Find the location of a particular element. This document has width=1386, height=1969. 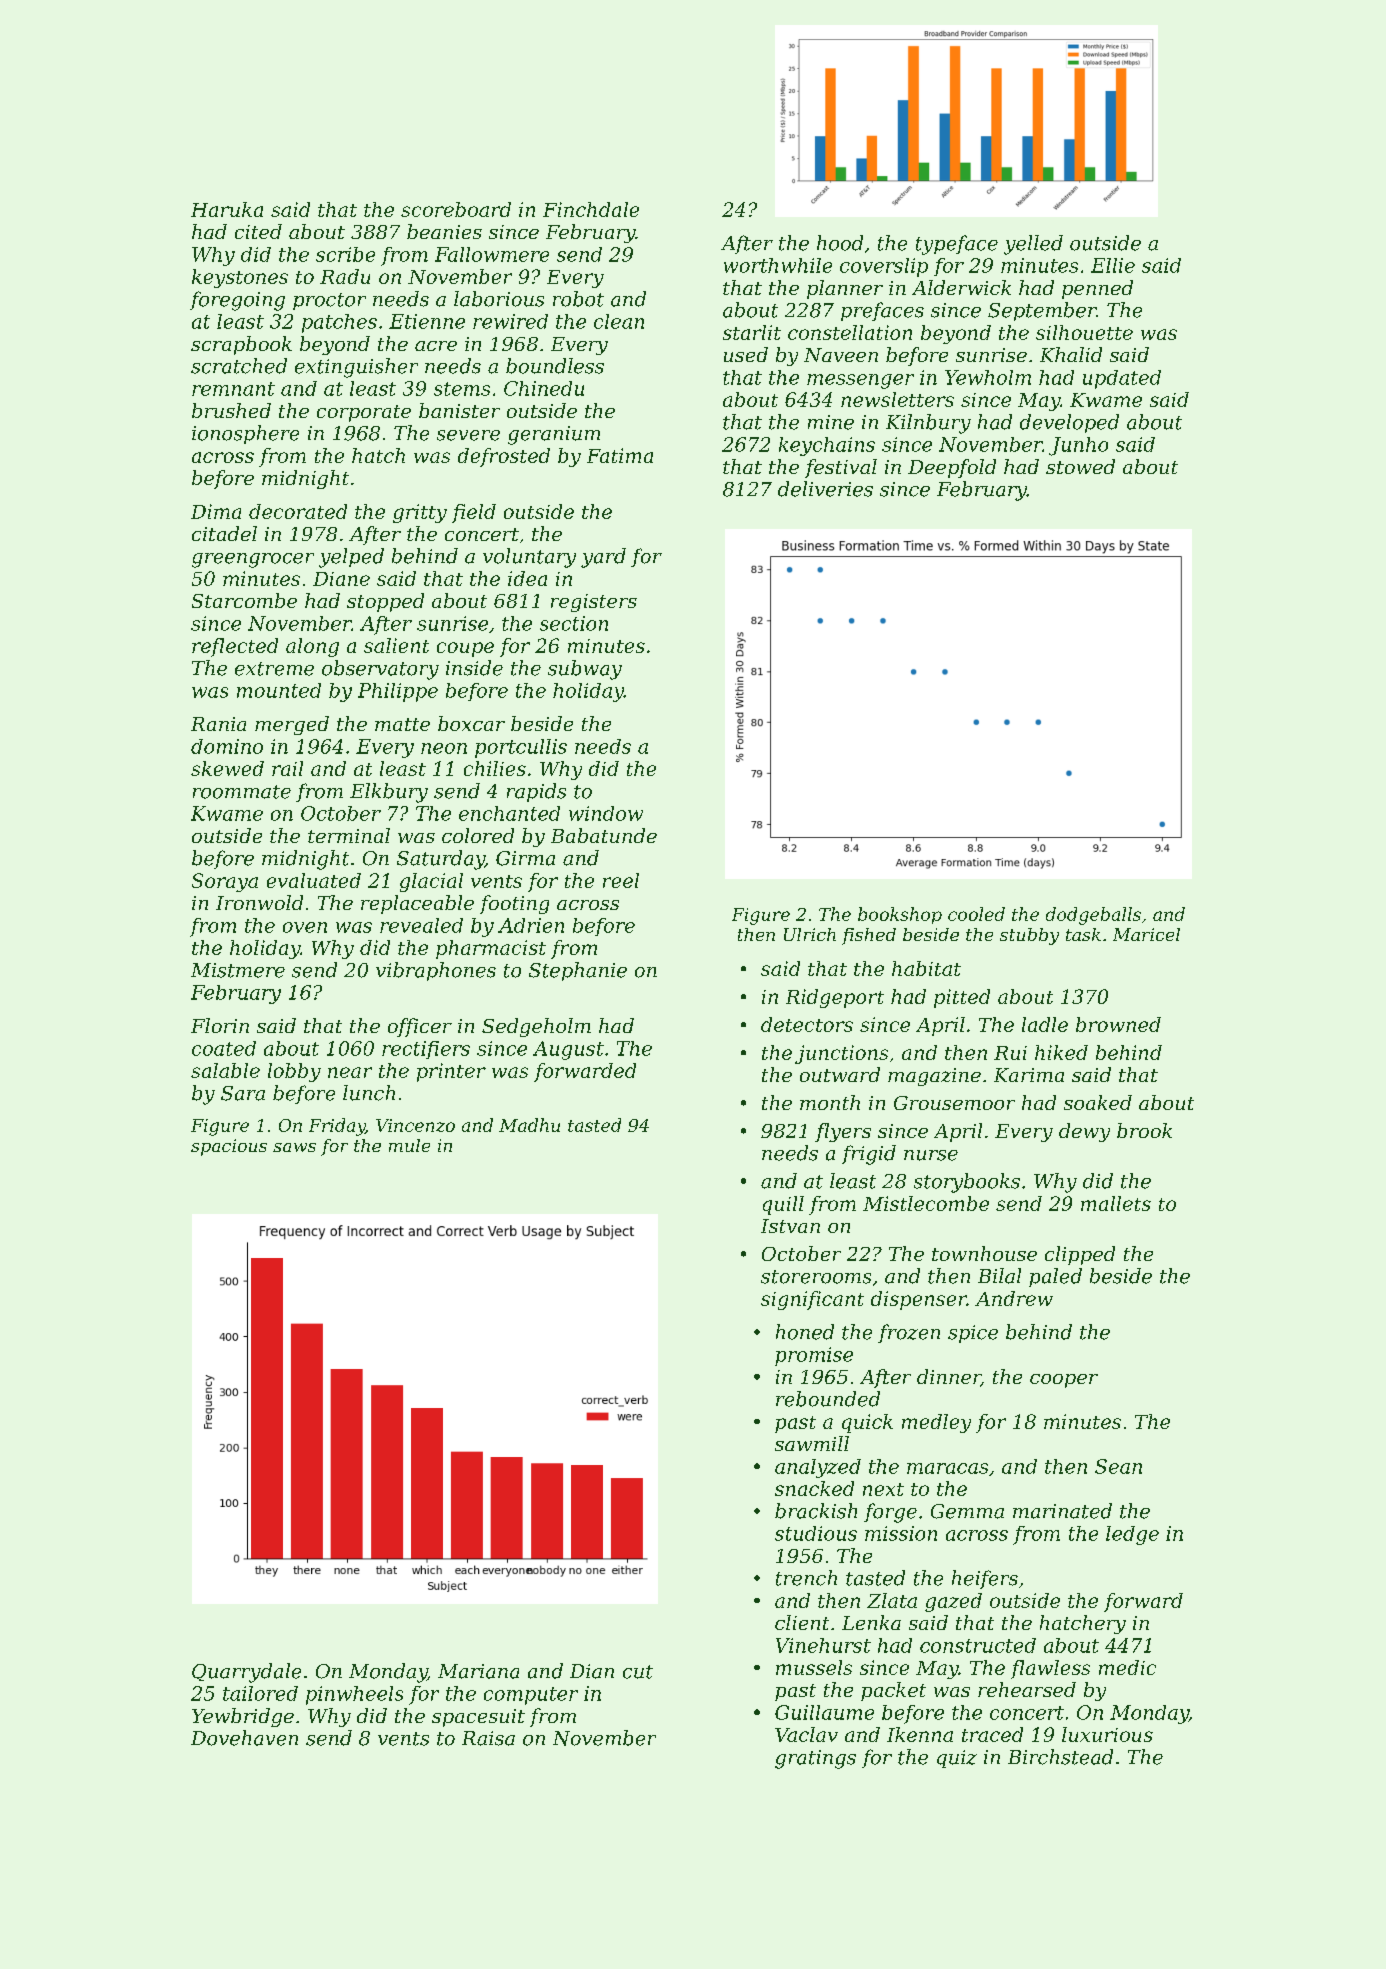

citadel is located at coordinates (224, 533).
